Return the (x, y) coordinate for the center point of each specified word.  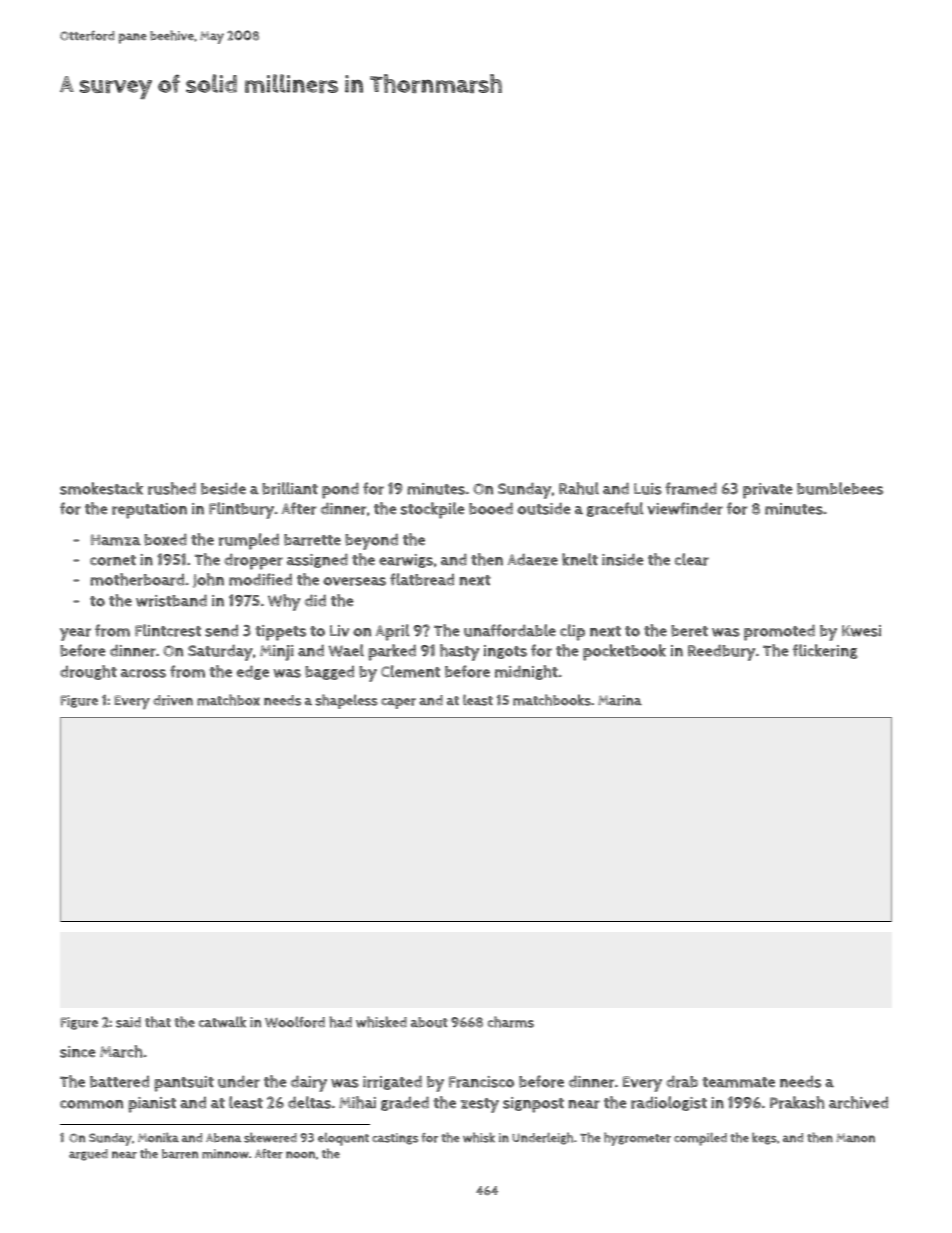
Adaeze (532, 559)
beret (689, 631)
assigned (317, 560)
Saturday (220, 652)
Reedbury (721, 652)
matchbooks (552, 700)
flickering (825, 651)
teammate (738, 1082)
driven (173, 700)
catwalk (222, 1022)
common (91, 1104)
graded (405, 1103)
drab (682, 1081)
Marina (620, 700)
